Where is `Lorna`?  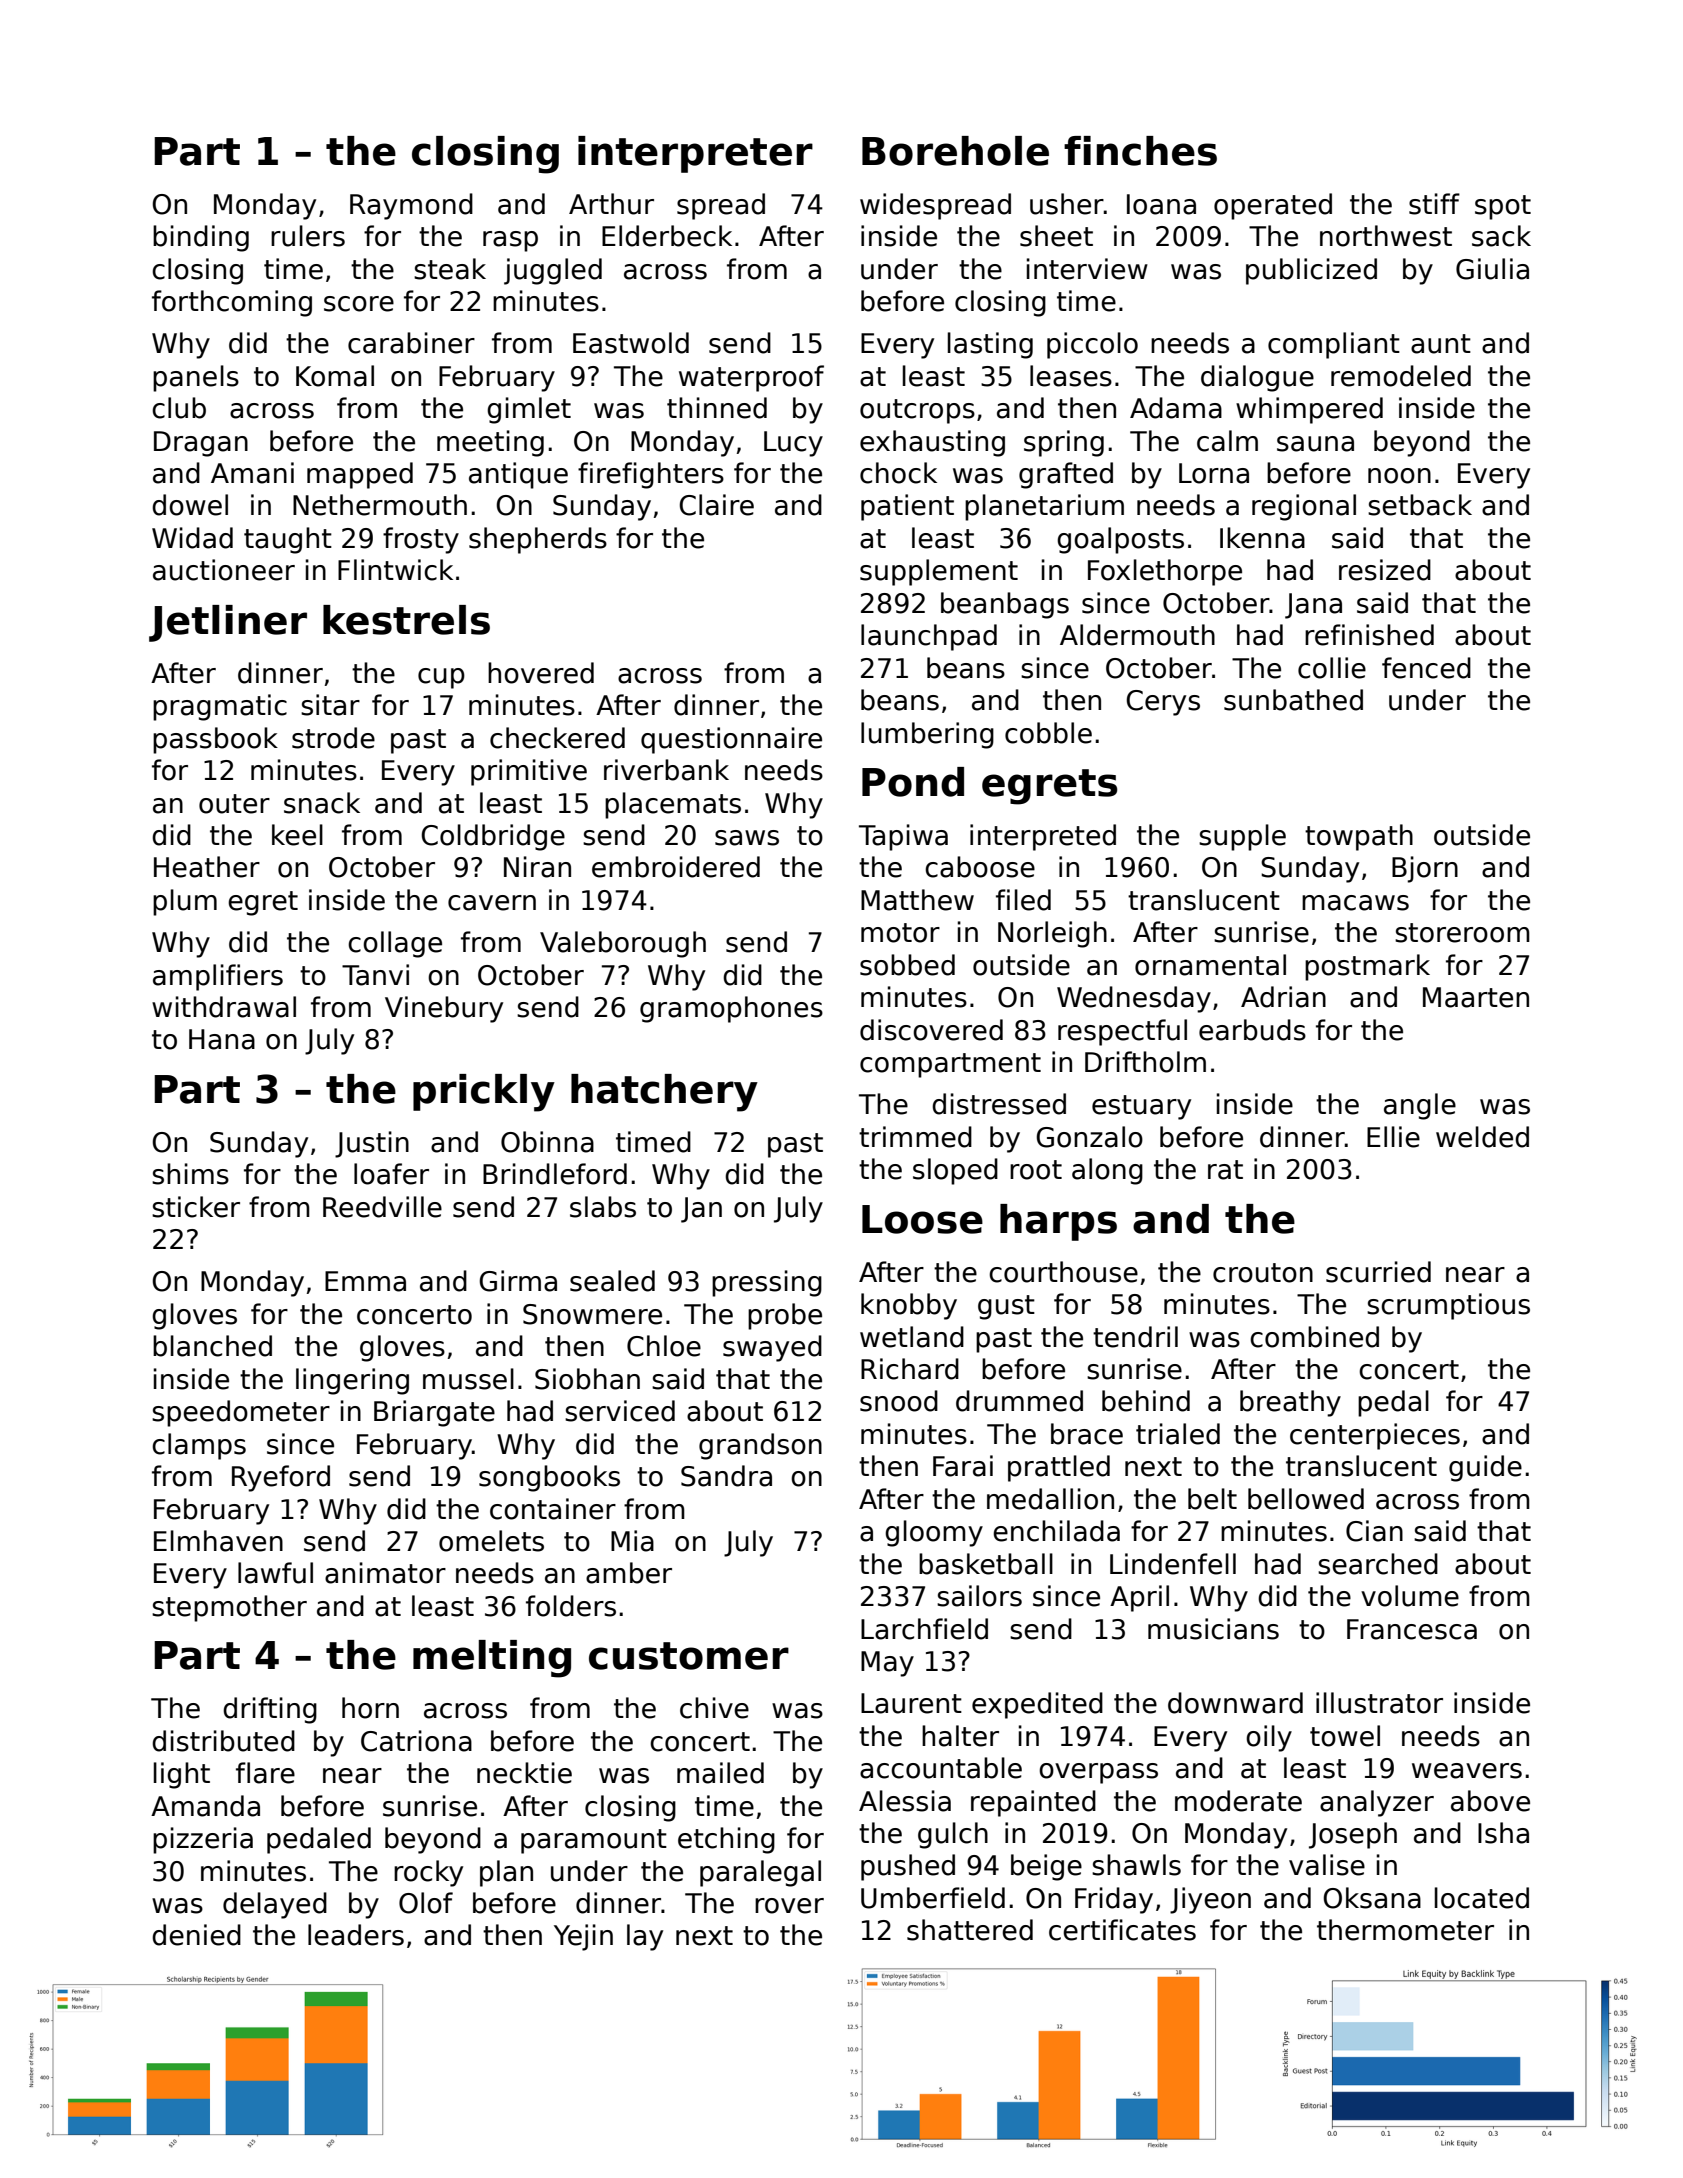 Lorna is located at coordinates (1214, 473).
